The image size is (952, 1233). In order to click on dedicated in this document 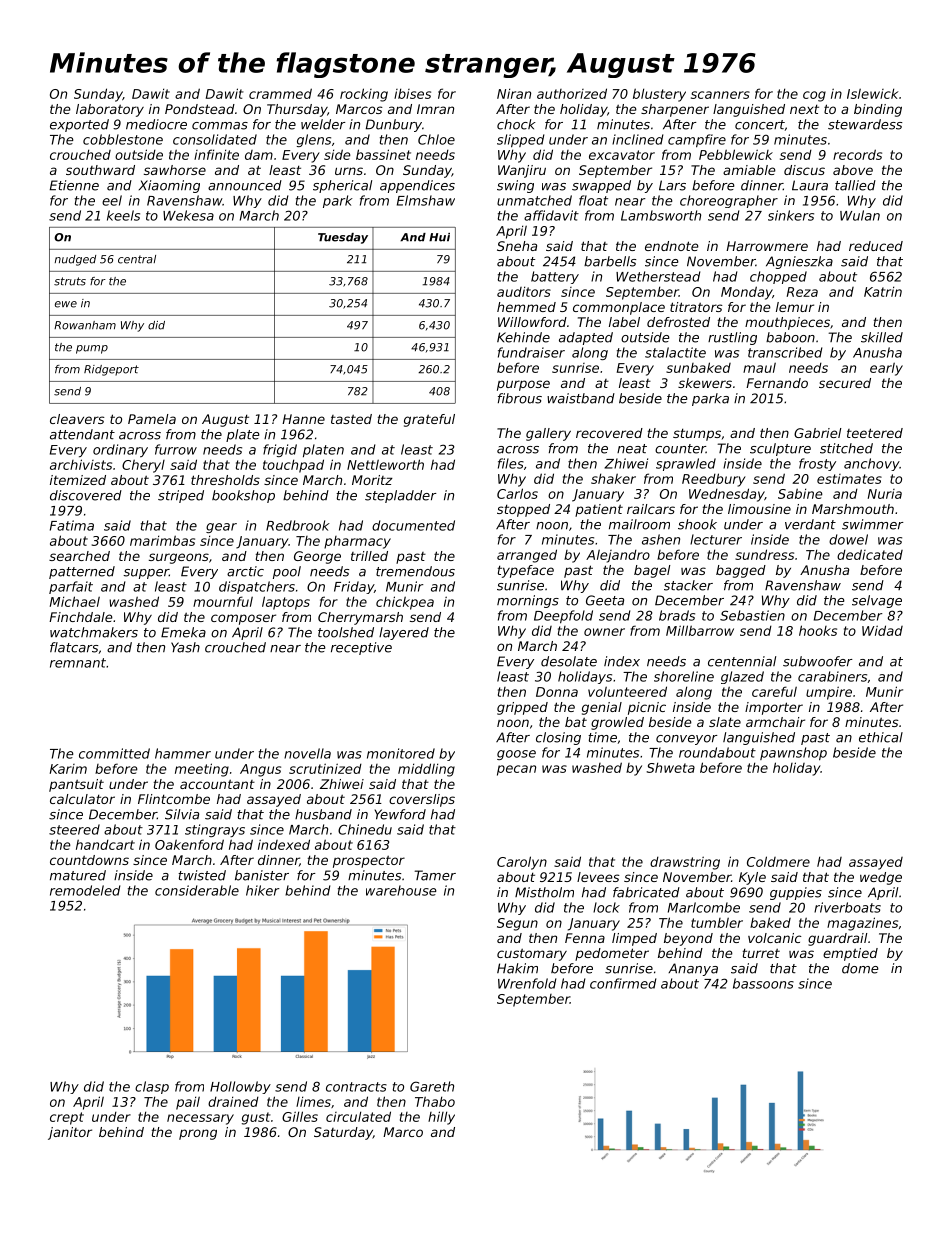, I will do `click(870, 554)`.
